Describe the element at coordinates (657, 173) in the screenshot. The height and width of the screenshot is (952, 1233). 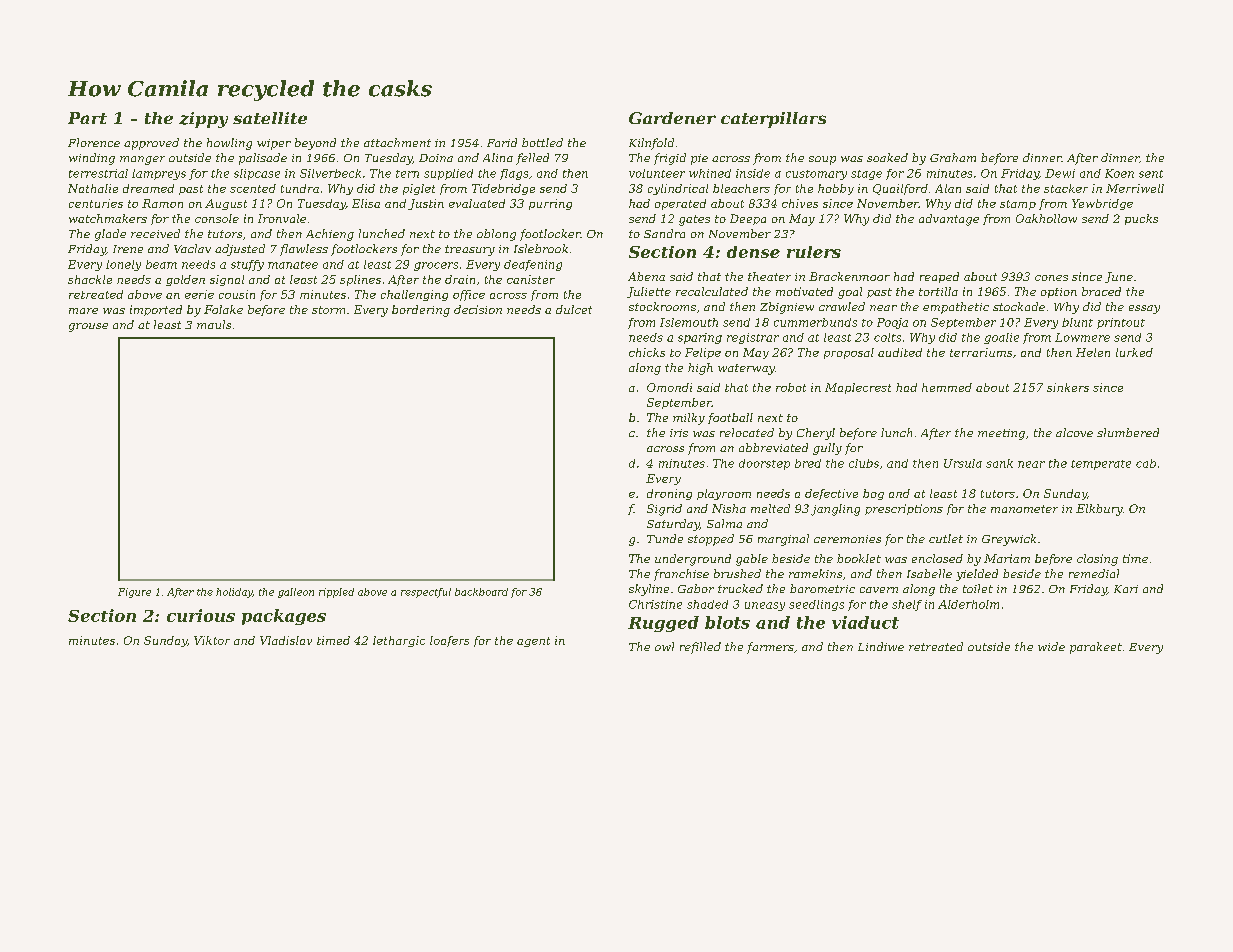
I see `volunteer` at that location.
